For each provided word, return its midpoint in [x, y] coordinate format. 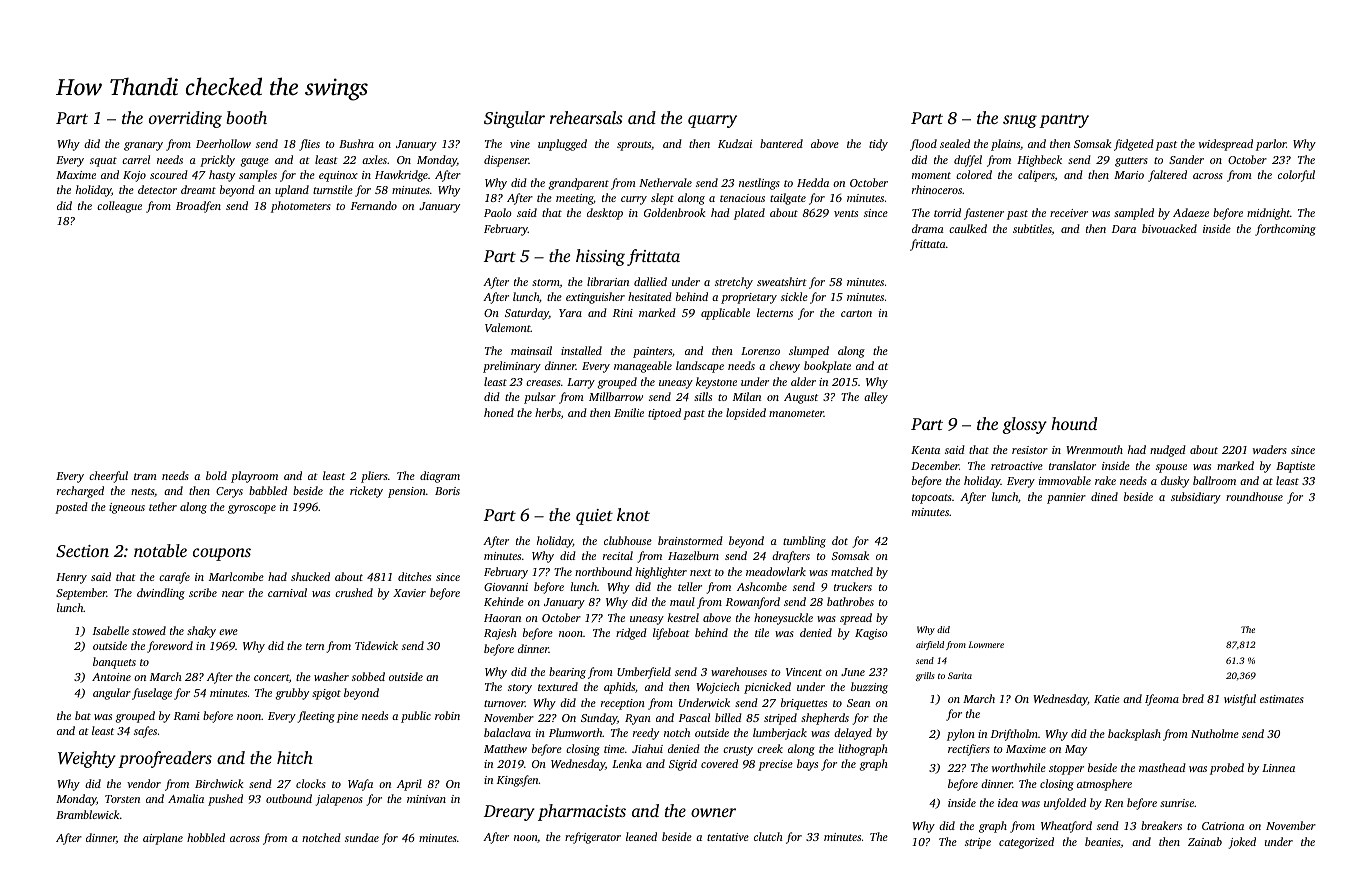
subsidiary [1196, 498]
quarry [712, 121]
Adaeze [1191, 212]
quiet [594, 517]
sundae [362, 837]
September [81, 594]
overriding [185, 119]
